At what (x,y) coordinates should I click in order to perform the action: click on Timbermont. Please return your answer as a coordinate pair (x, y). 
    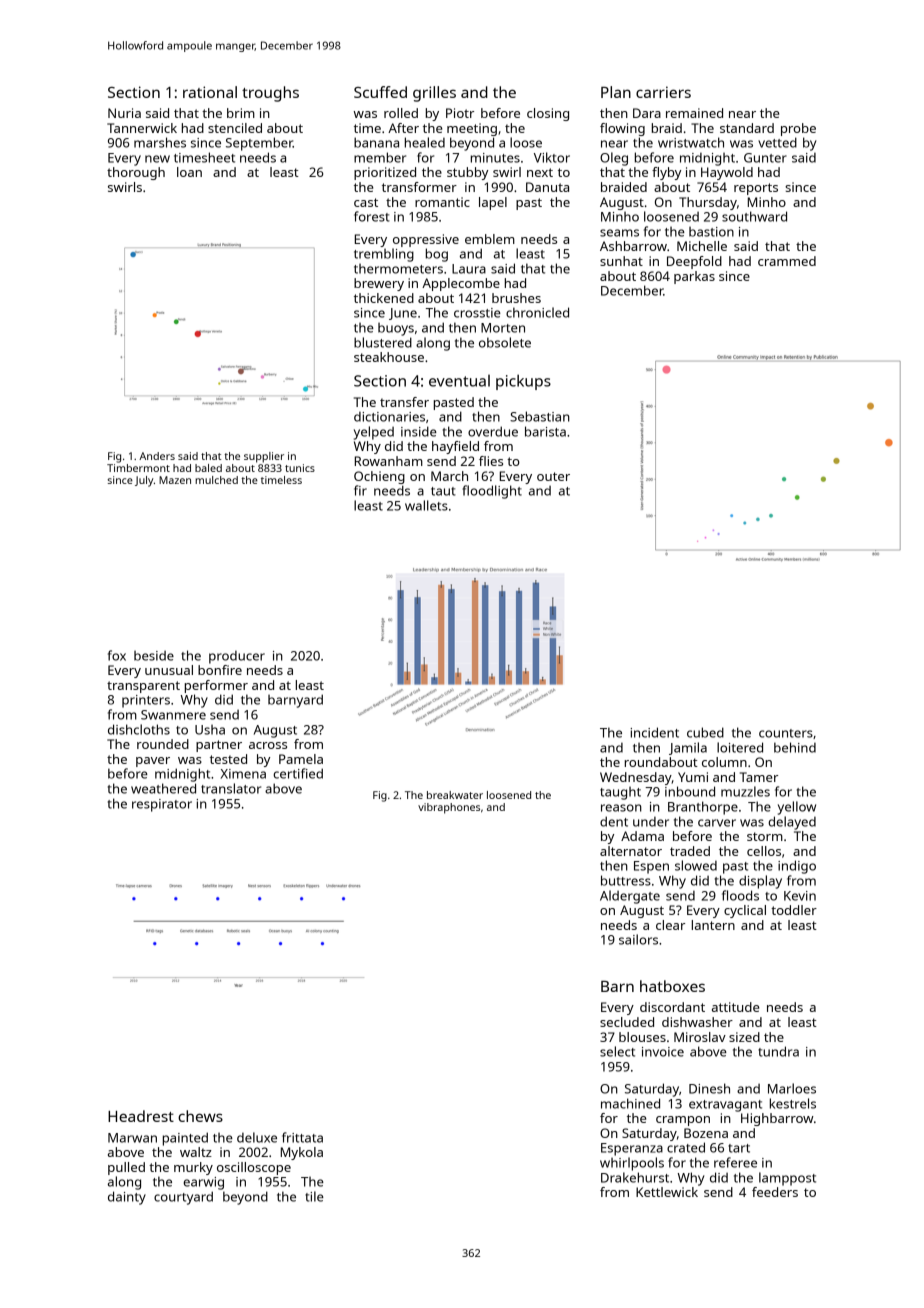
    Looking at the image, I should click on (138, 468).
